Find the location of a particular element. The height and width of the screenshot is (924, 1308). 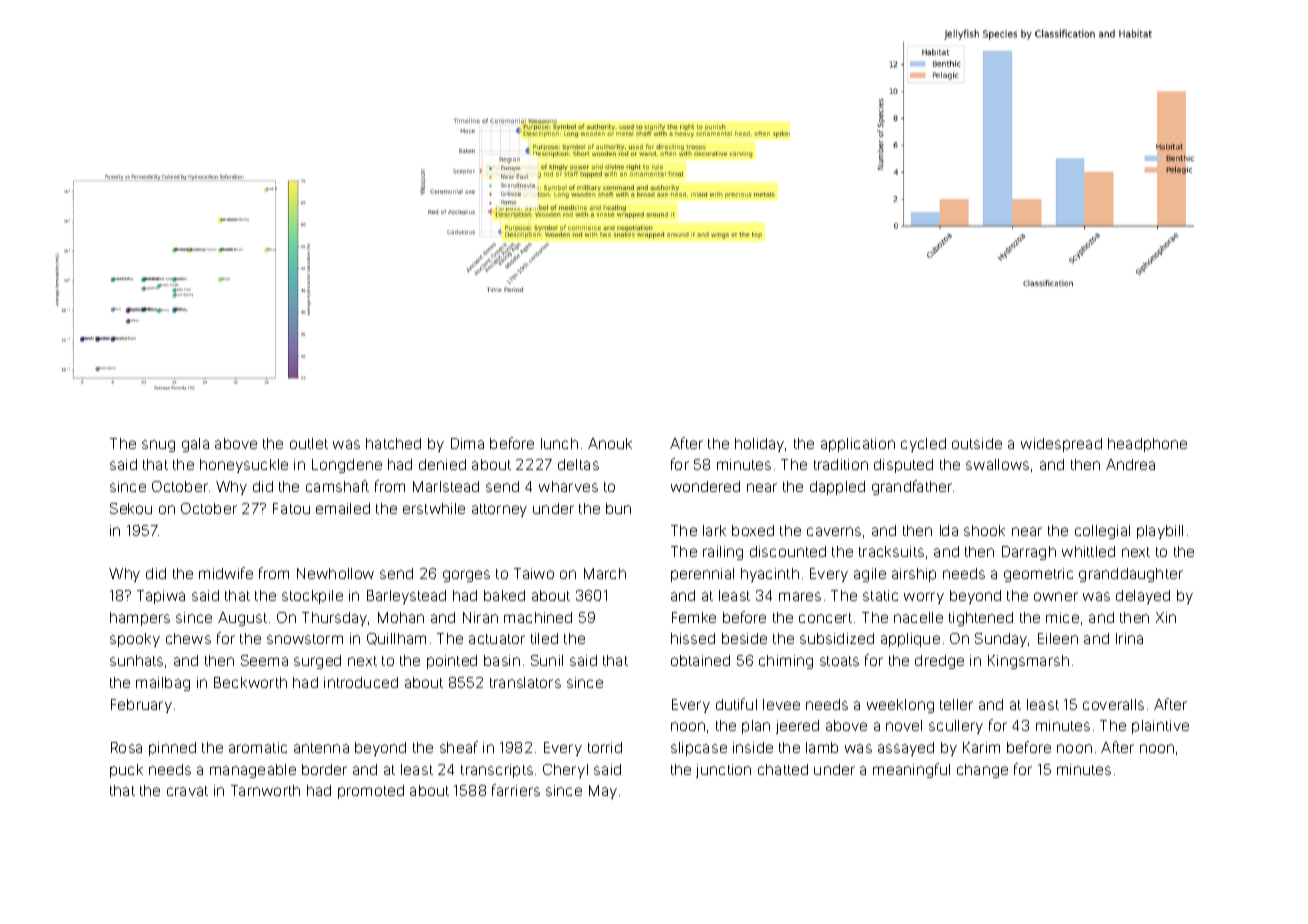

Mohan is located at coordinates (401, 617).
